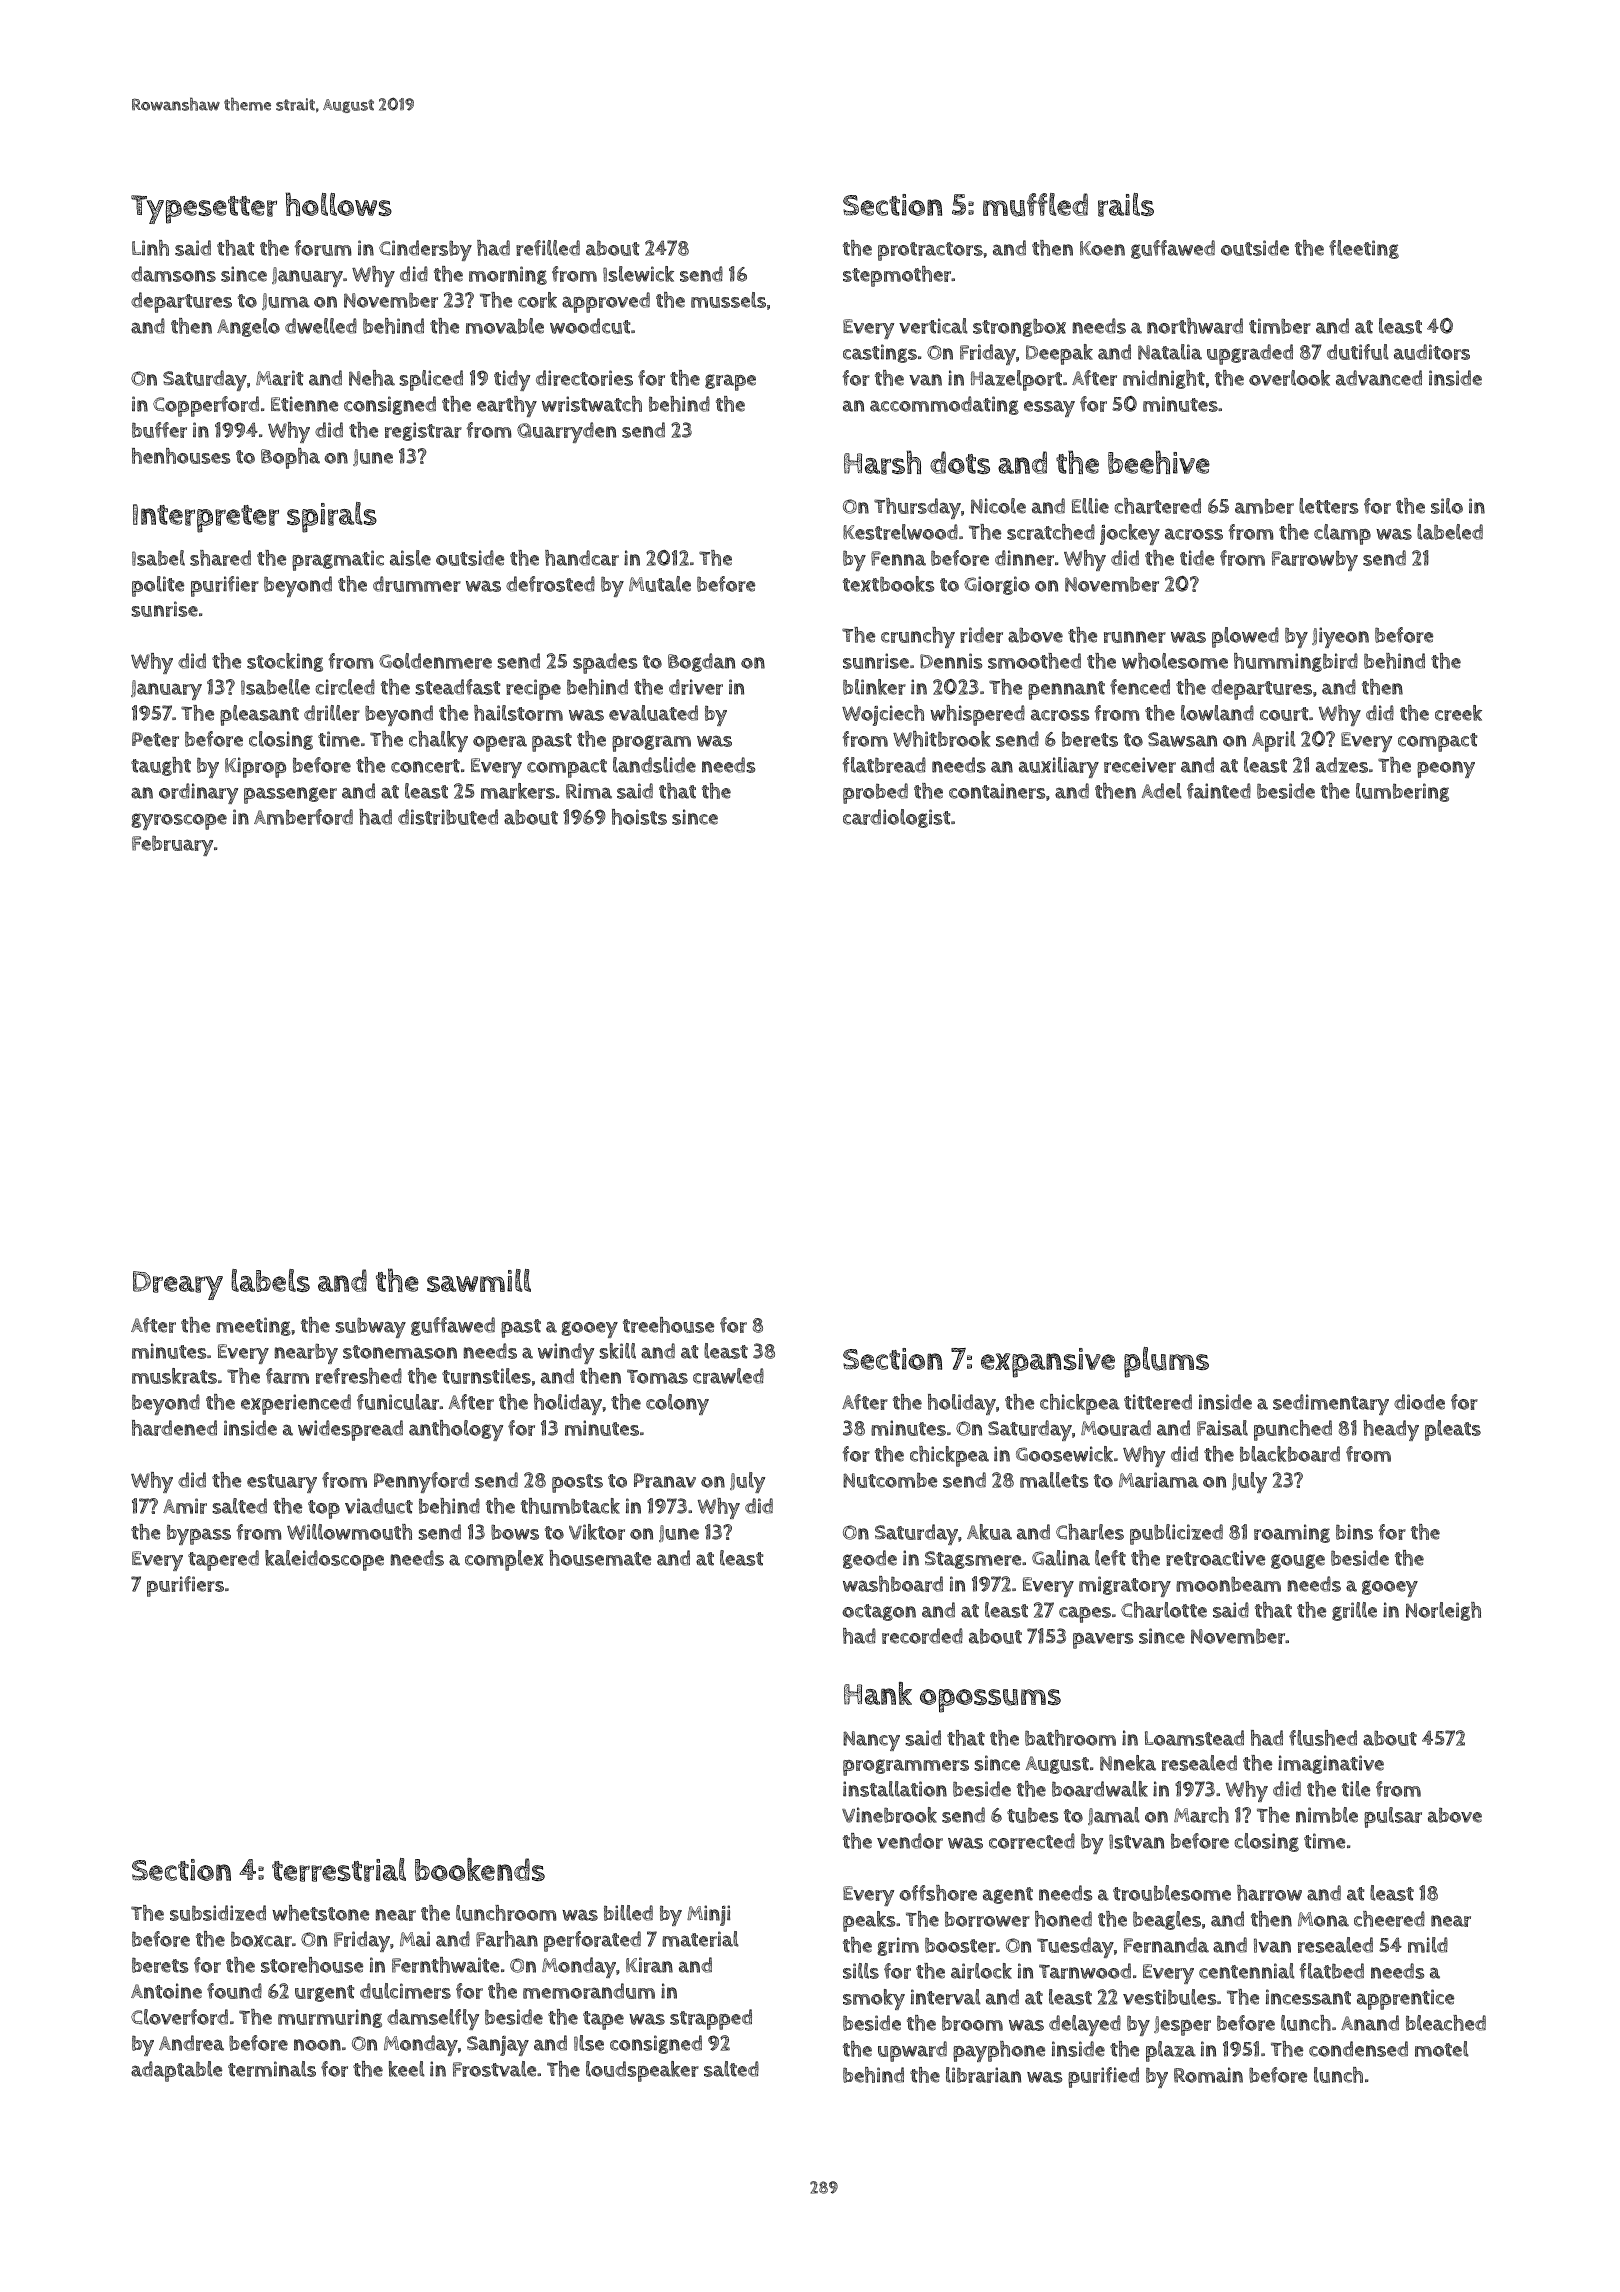 Image resolution: width=1620 pixels, height=2292 pixels. What do you see at coordinates (628, 1913) in the image?
I see `billed` at bounding box center [628, 1913].
